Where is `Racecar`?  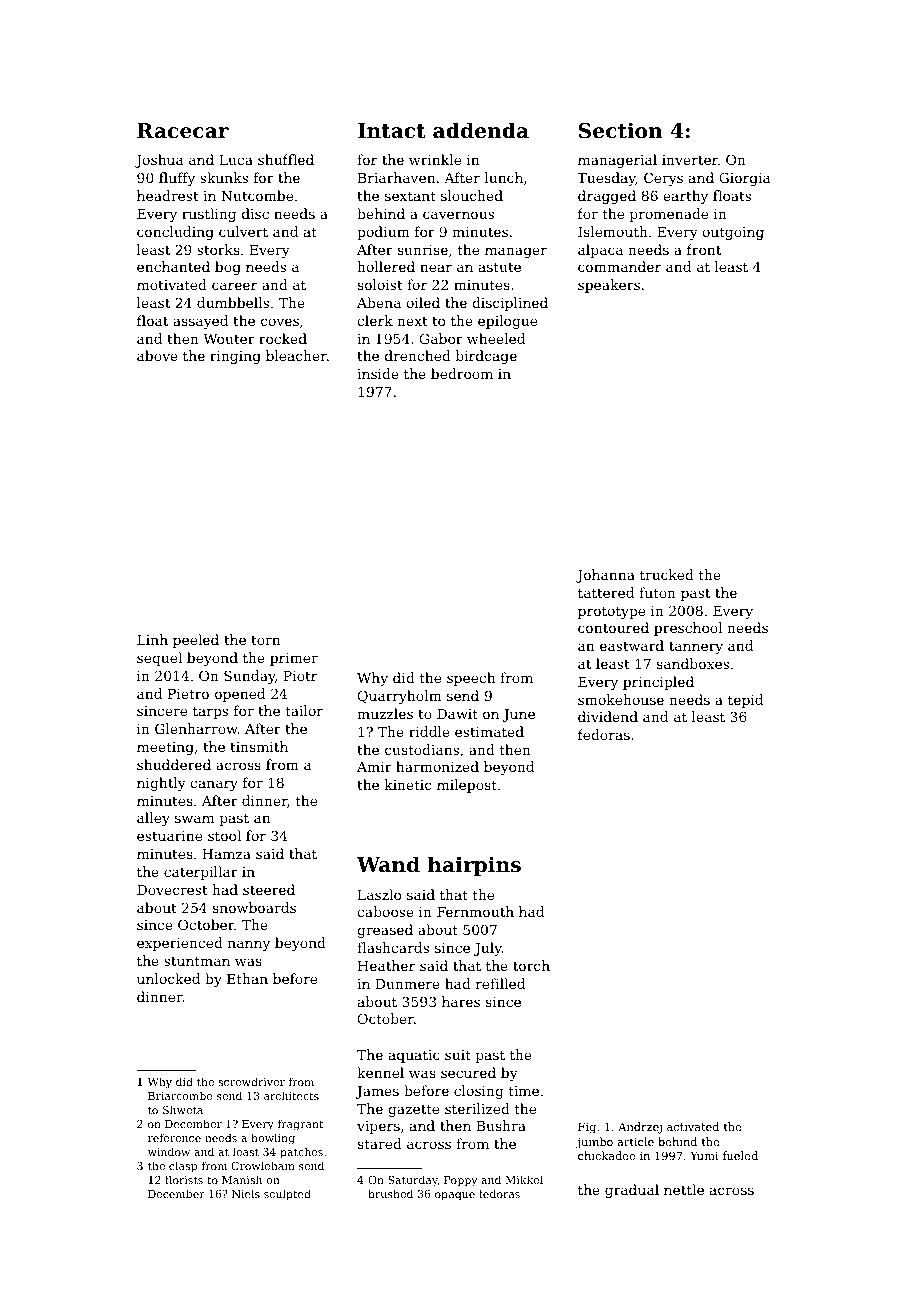
Racecar is located at coordinates (183, 131).
